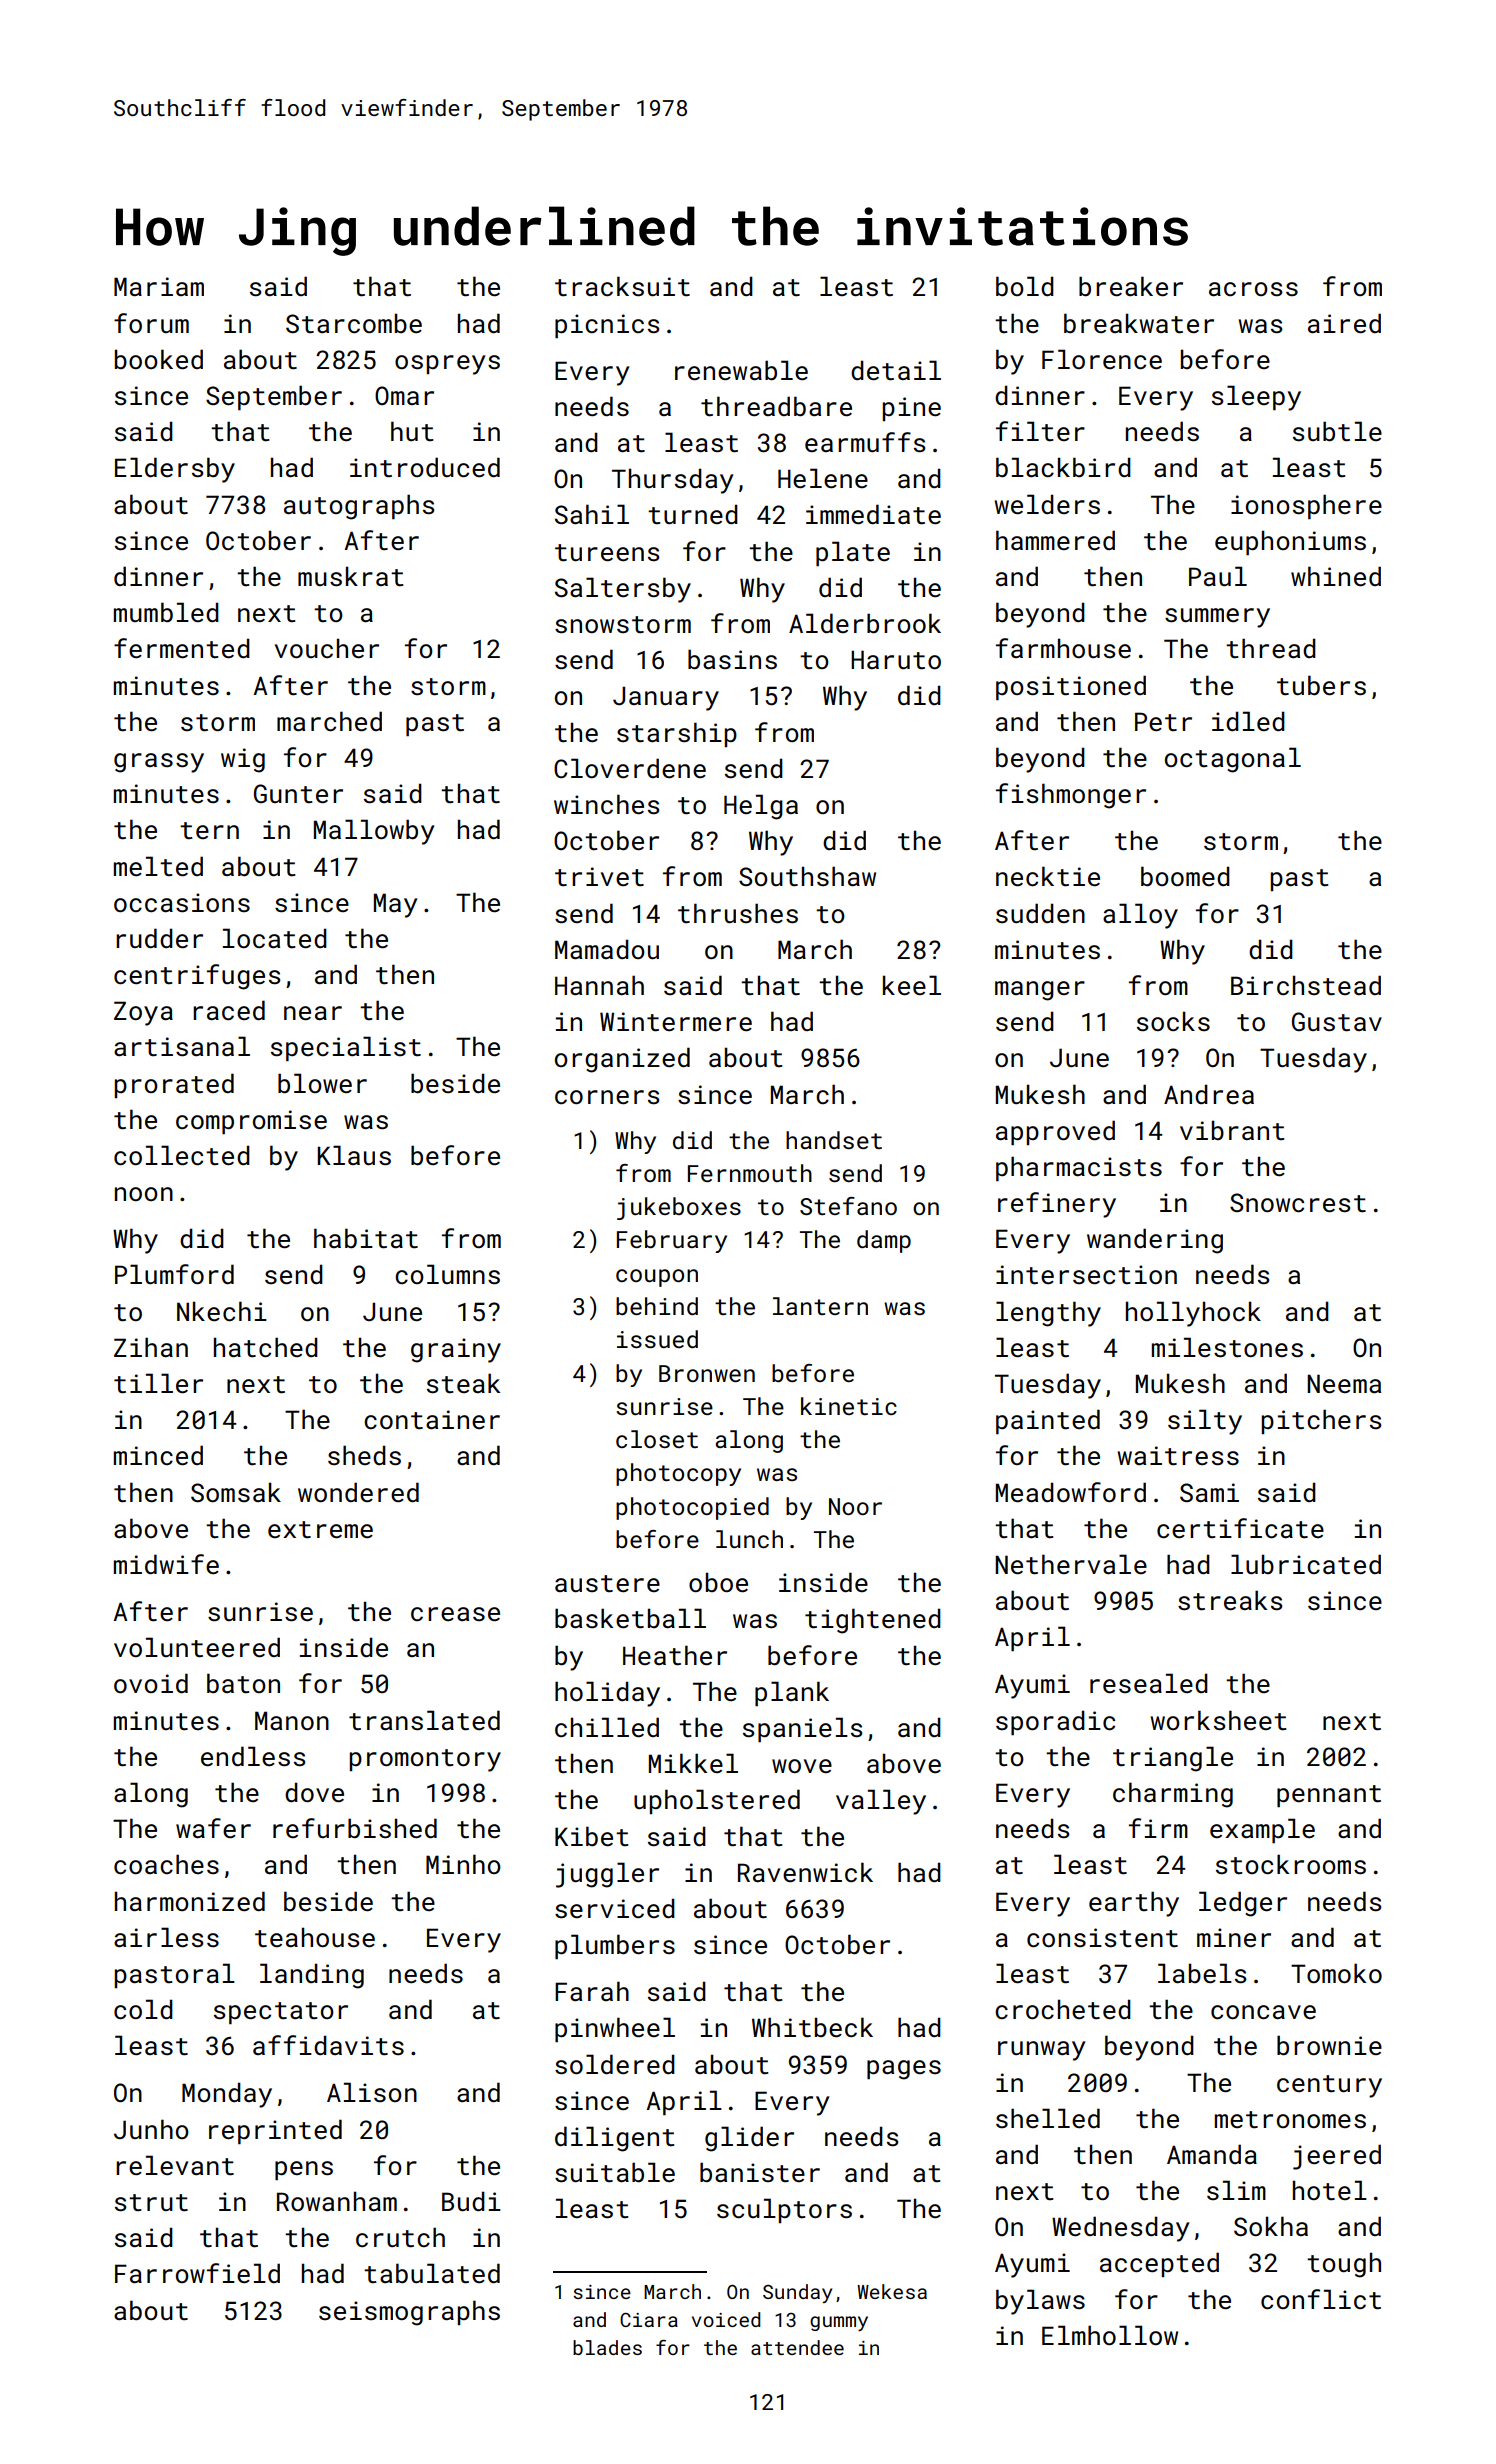 The height and width of the image is (2464, 1496). Describe the element at coordinates (1329, 1796) in the image. I see `pennant` at that location.
